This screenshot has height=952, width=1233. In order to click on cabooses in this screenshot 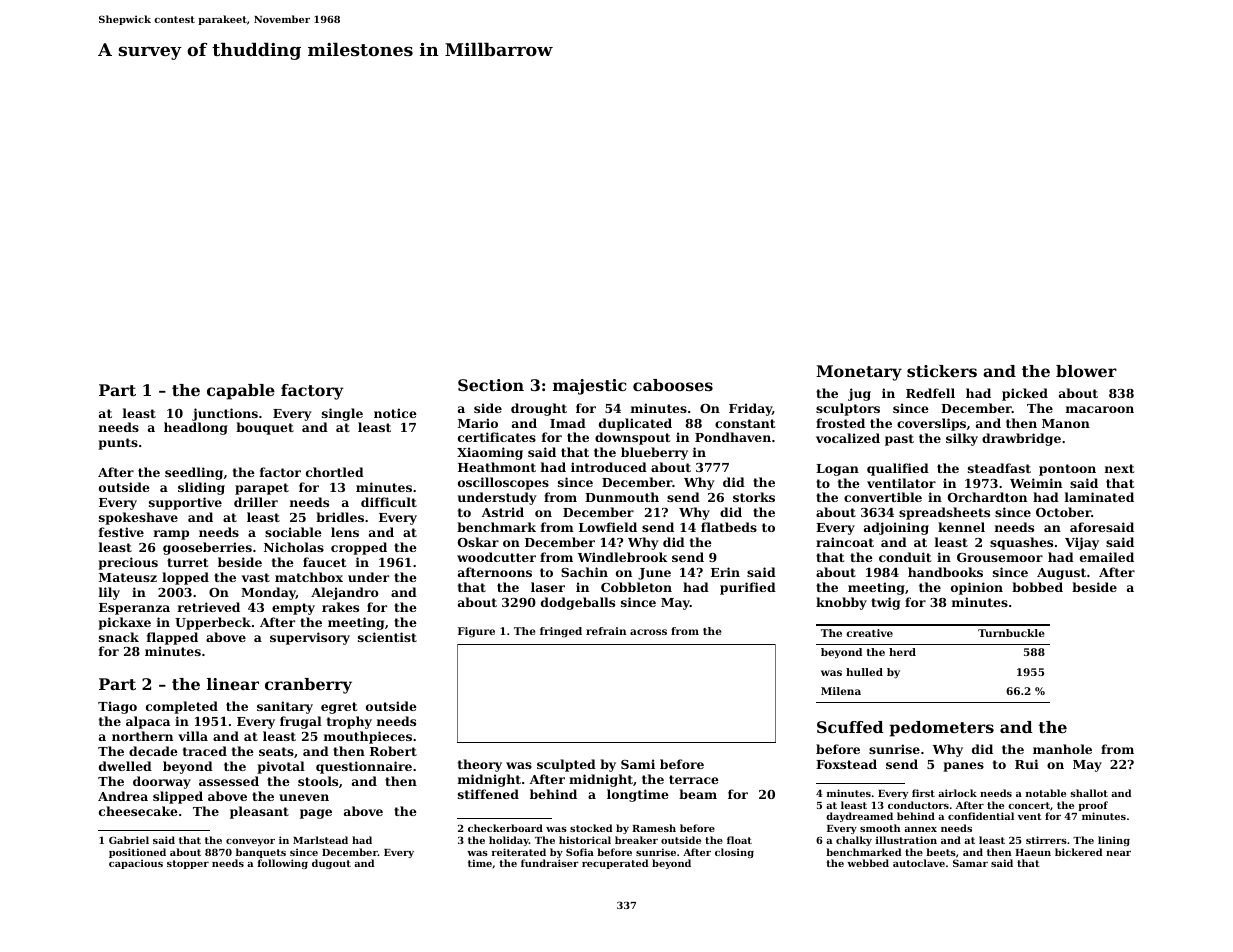, I will do `click(673, 385)`.
